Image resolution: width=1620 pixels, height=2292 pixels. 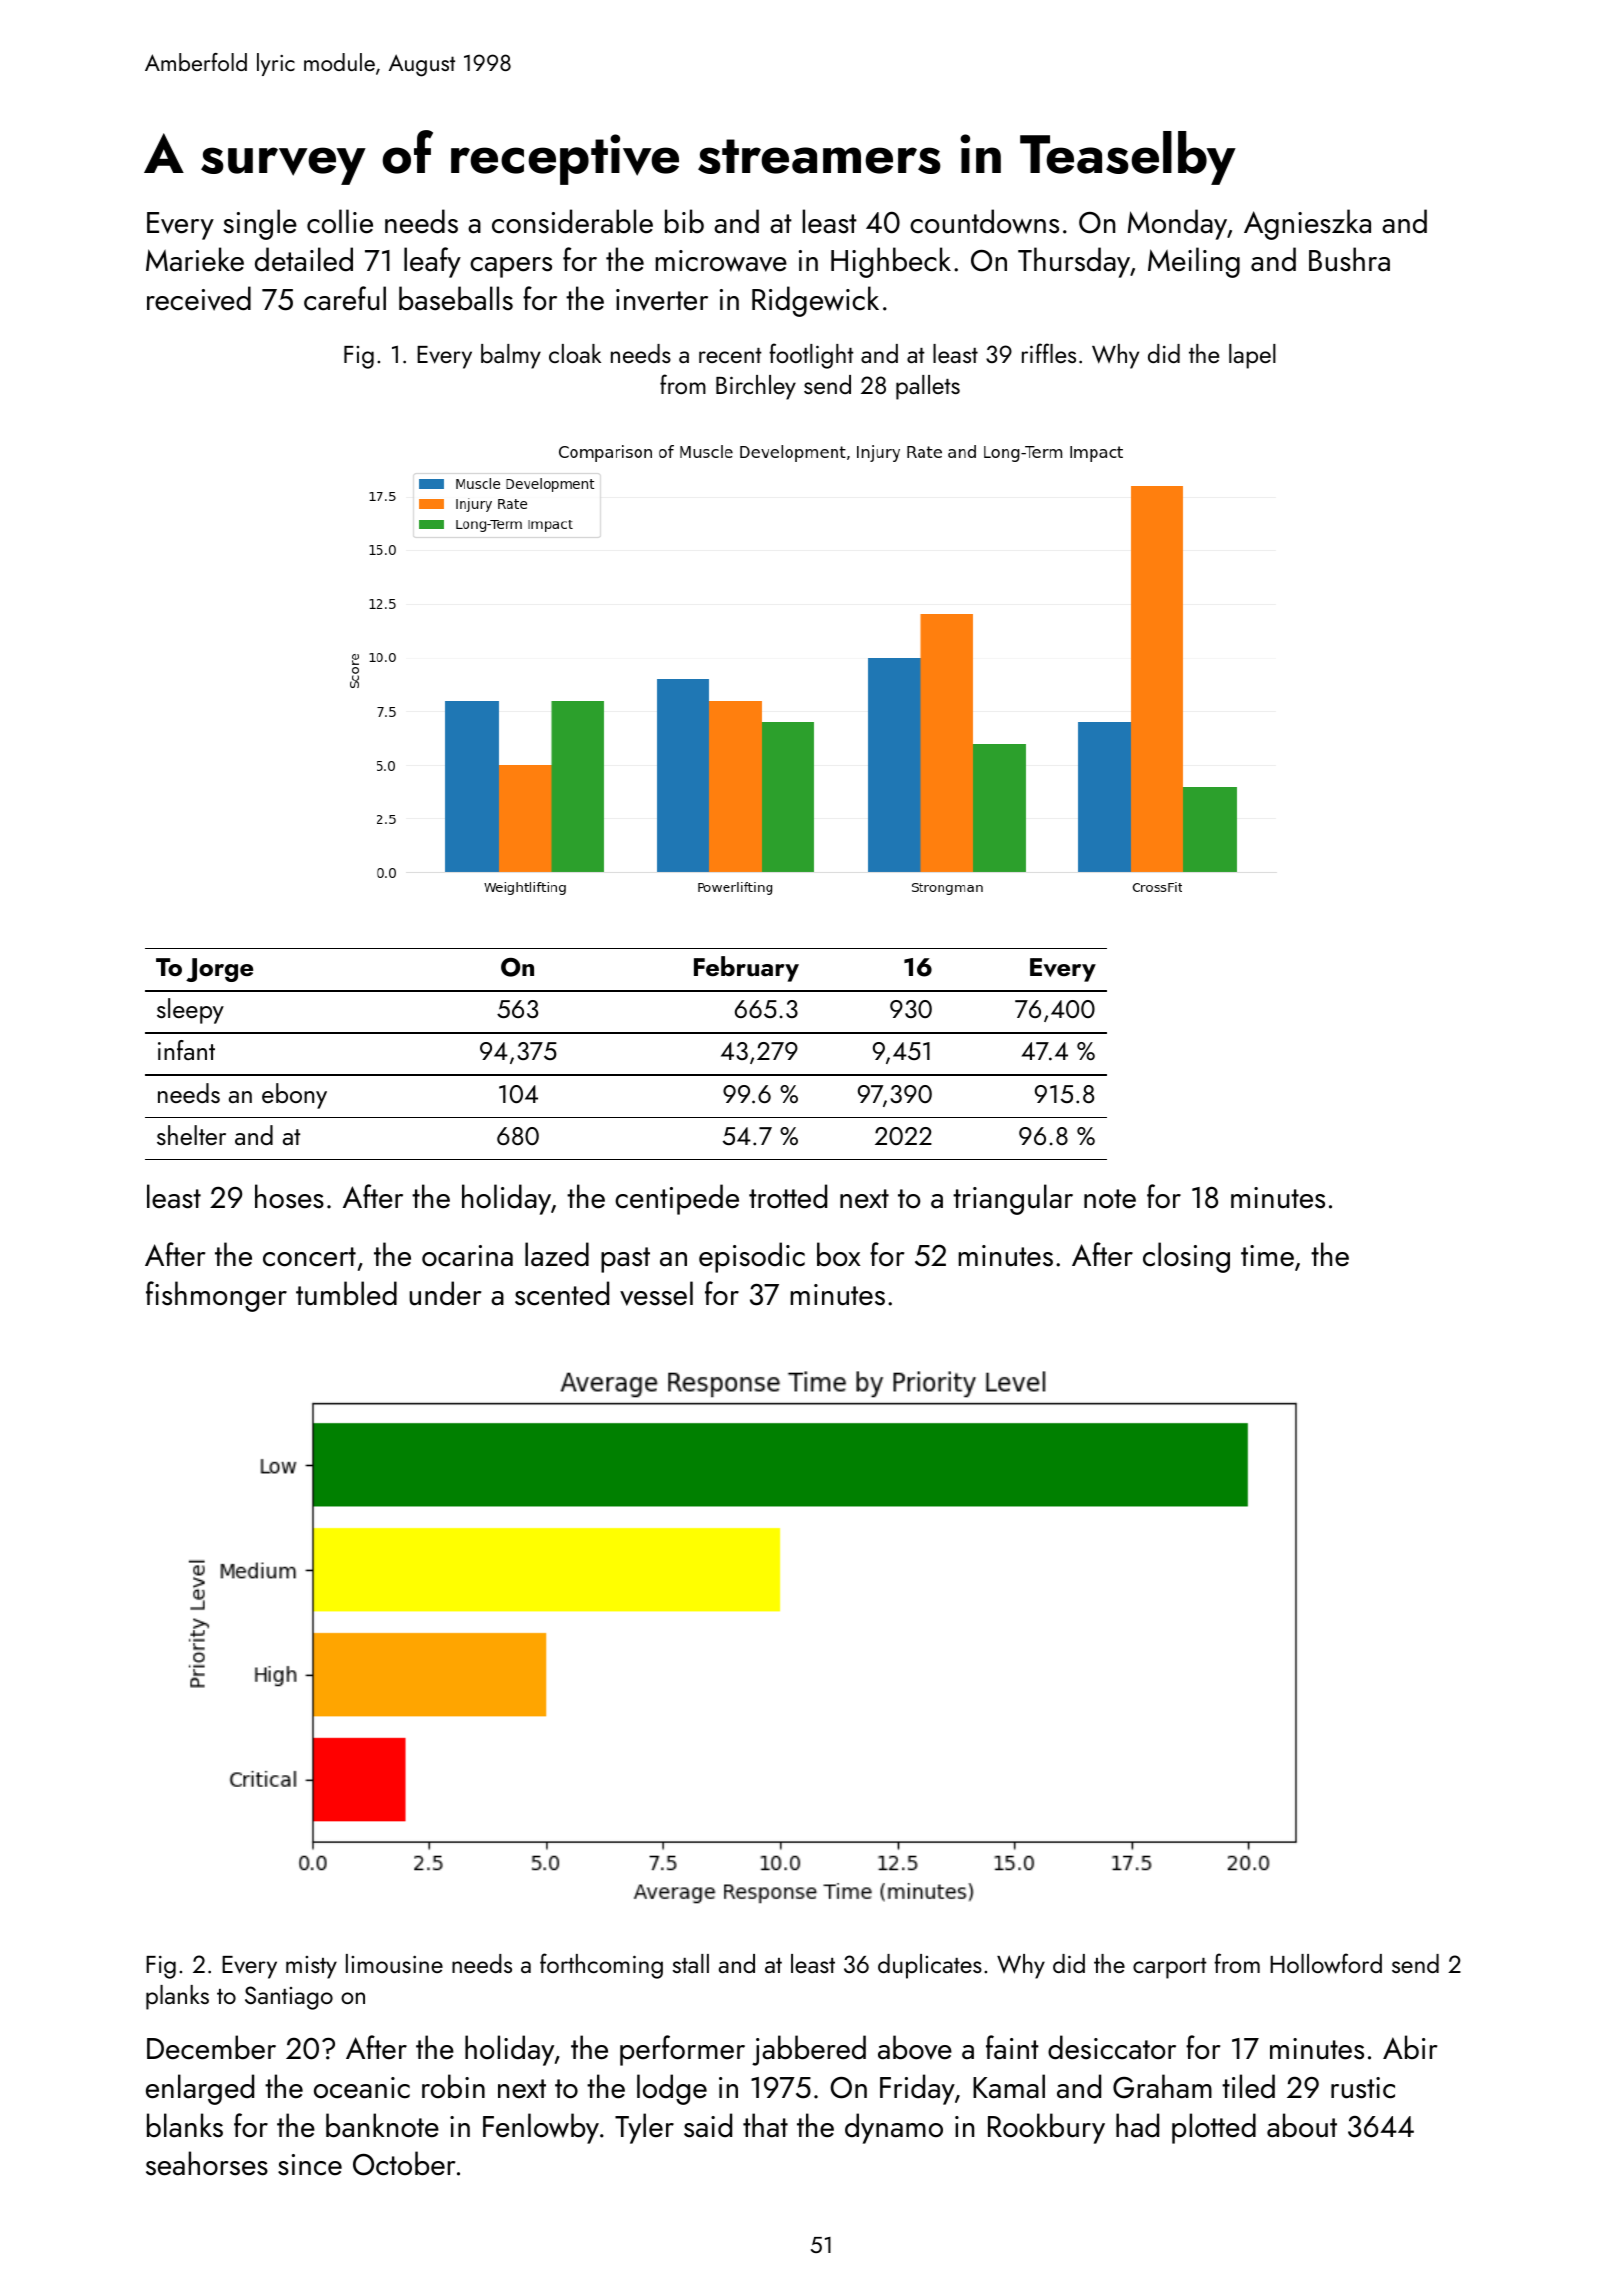 I want to click on Birchley, so click(x=756, y=387).
